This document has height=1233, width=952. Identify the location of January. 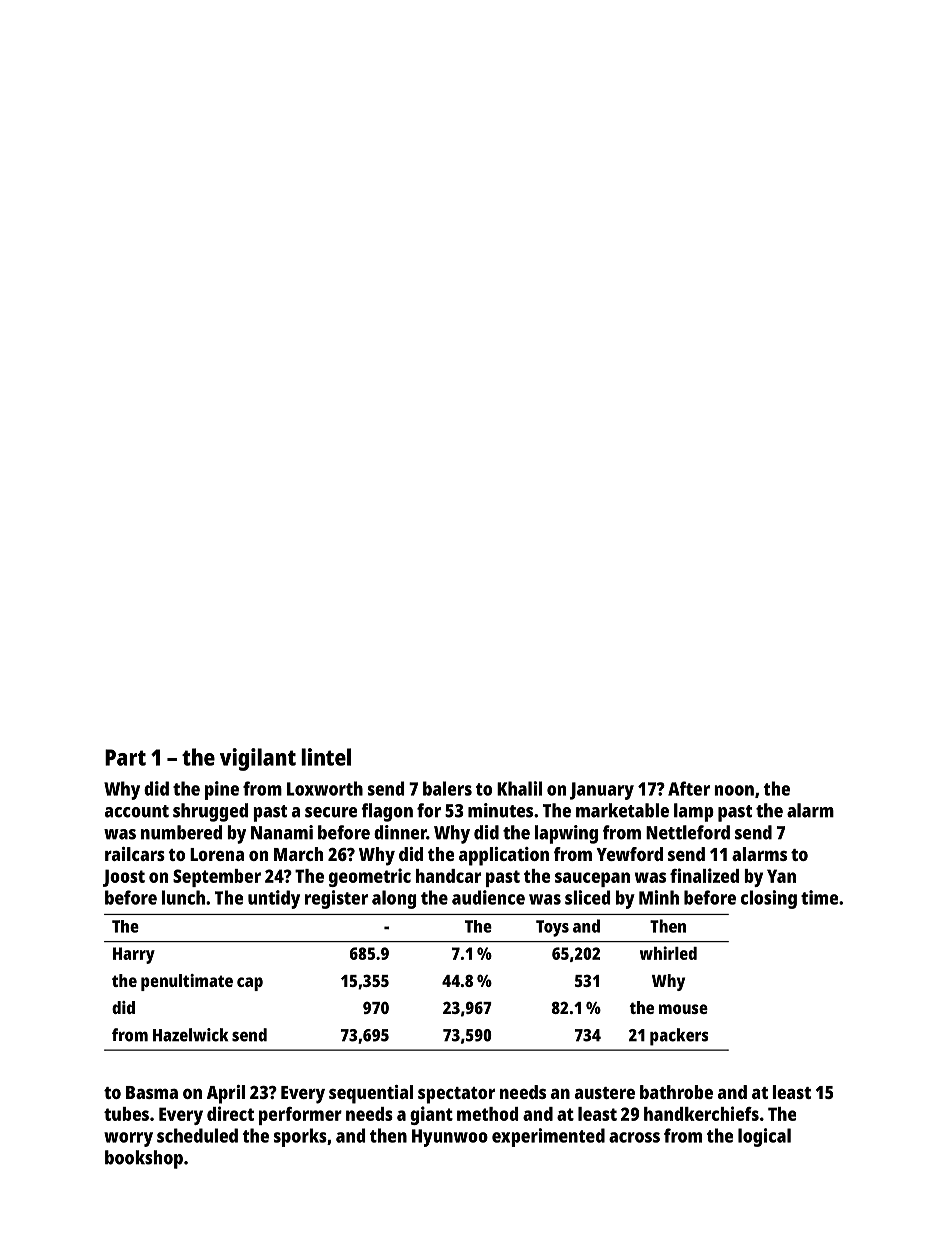
(602, 791).
